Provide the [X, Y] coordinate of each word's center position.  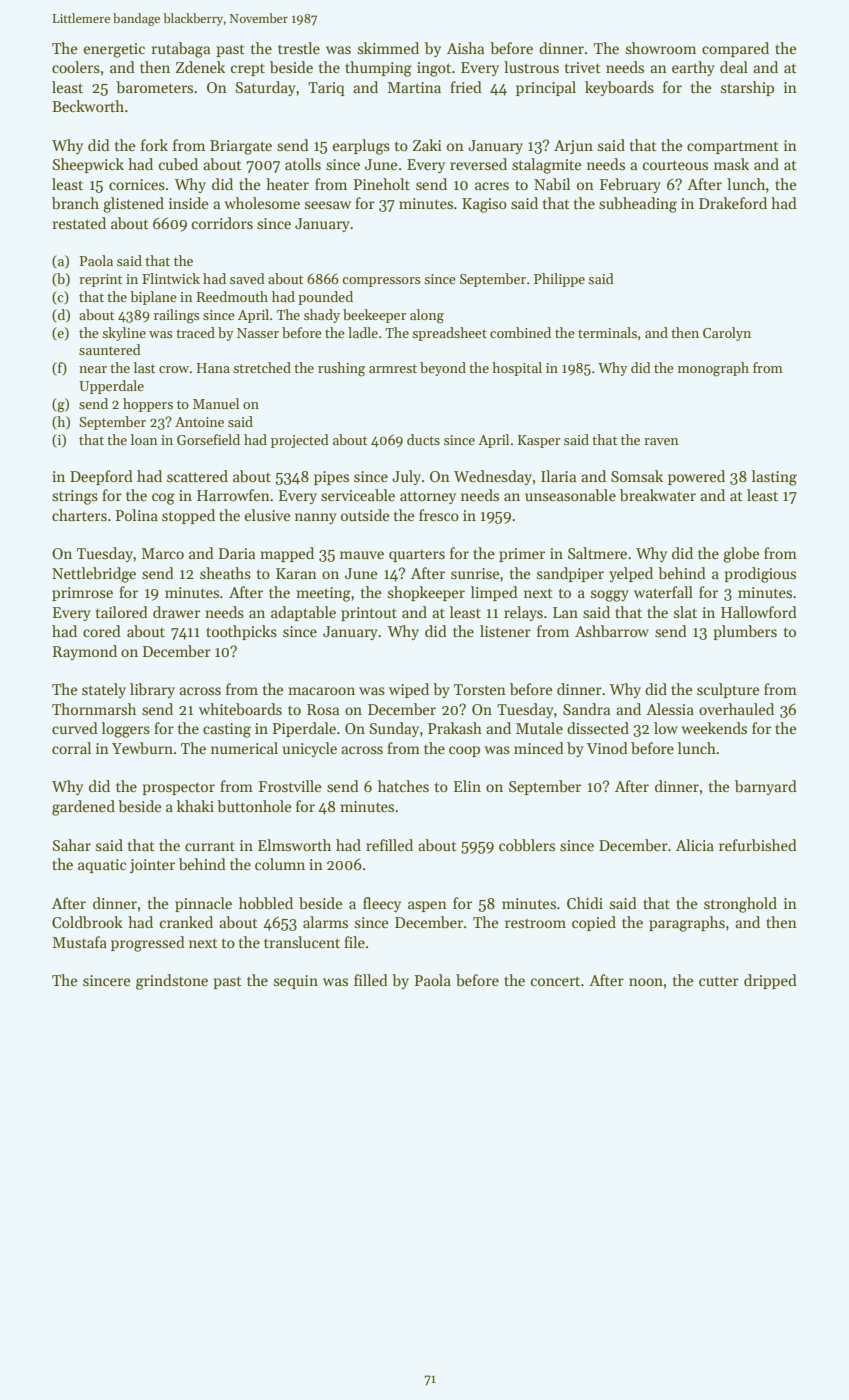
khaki [195, 806]
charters [79, 515]
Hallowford [759, 612]
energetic [114, 50]
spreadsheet [449, 334]
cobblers [527, 845]
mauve [362, 555]
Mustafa [79, 942]
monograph [713, 369]
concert [555, 981]
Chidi [585, 903]
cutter [719, 981]
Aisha [465, 48]
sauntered [110, 349]
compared [735, 49]
